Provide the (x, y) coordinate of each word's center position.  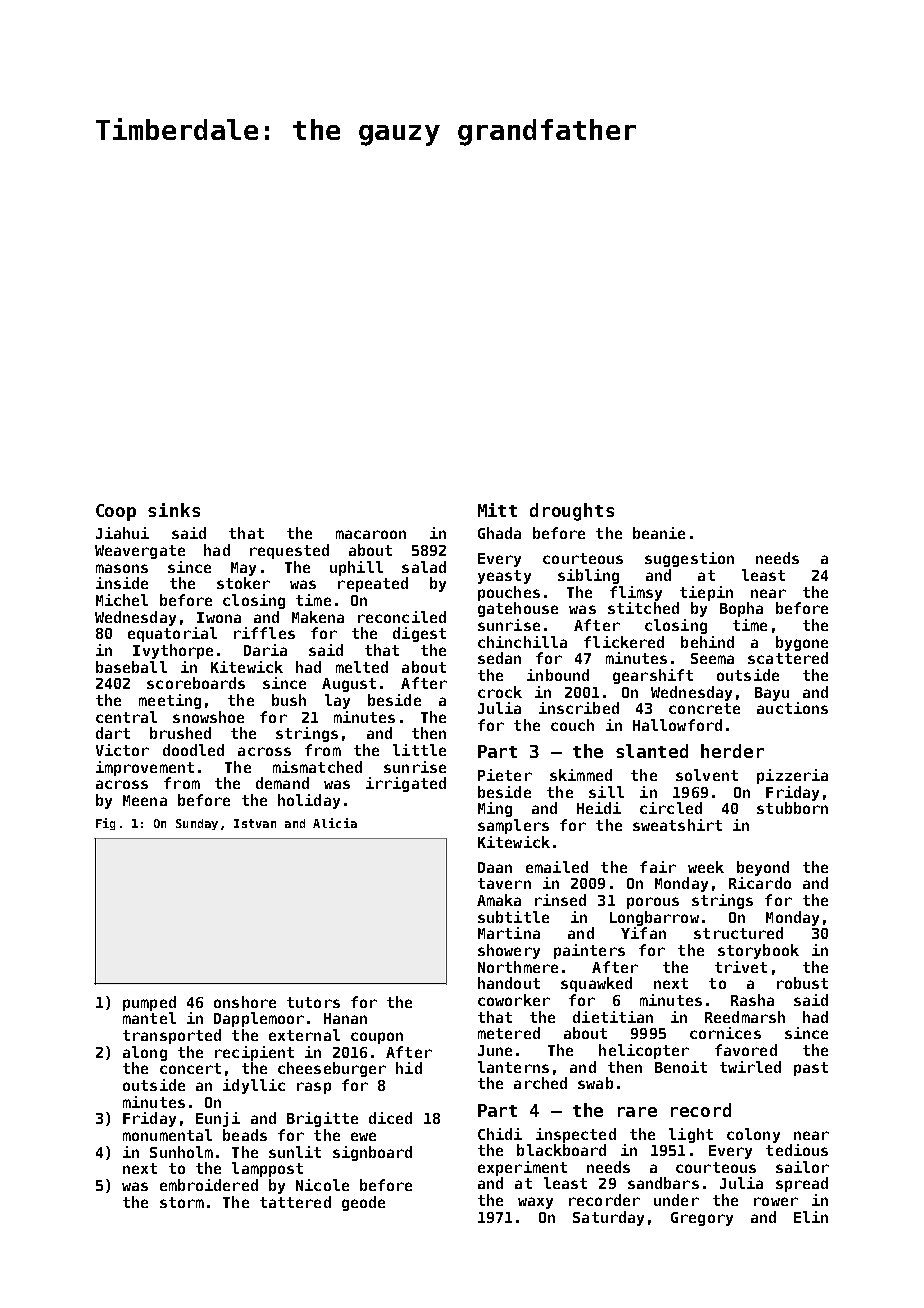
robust (802, 983)
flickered (624, 642)
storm (182, 1202)
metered (509, 1033)
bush (289, 700)
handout (509, 983)
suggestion (689, 559)
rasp (314, 1088)
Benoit (681, 1067)
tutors (313, 1002)
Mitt (497, 510)
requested (289, 551)
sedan (499, 658)
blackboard (561, 1150)
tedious (797, 1150)
